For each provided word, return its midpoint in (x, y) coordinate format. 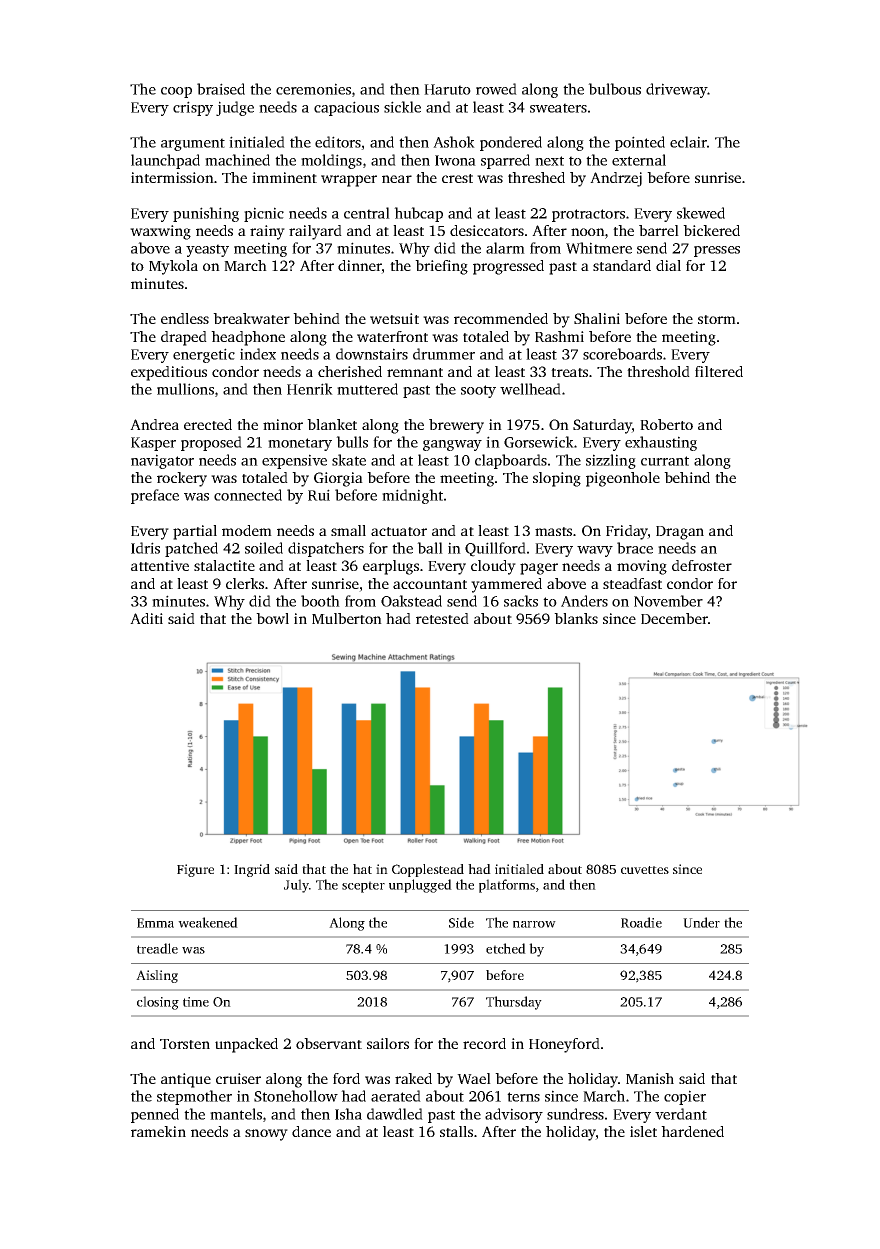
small (348, 530)
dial (668, 265)
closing (158, 1003)
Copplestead (428, 870)
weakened (208, 922)
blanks (576, 618)
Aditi (146, 618)
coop (176, 92)
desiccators (487, 230)
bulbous (614, 89)
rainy (267, 232)
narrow (534, 924)
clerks (245, 583)
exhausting (661, 443)
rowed (496, 89)
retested (442, 618)
